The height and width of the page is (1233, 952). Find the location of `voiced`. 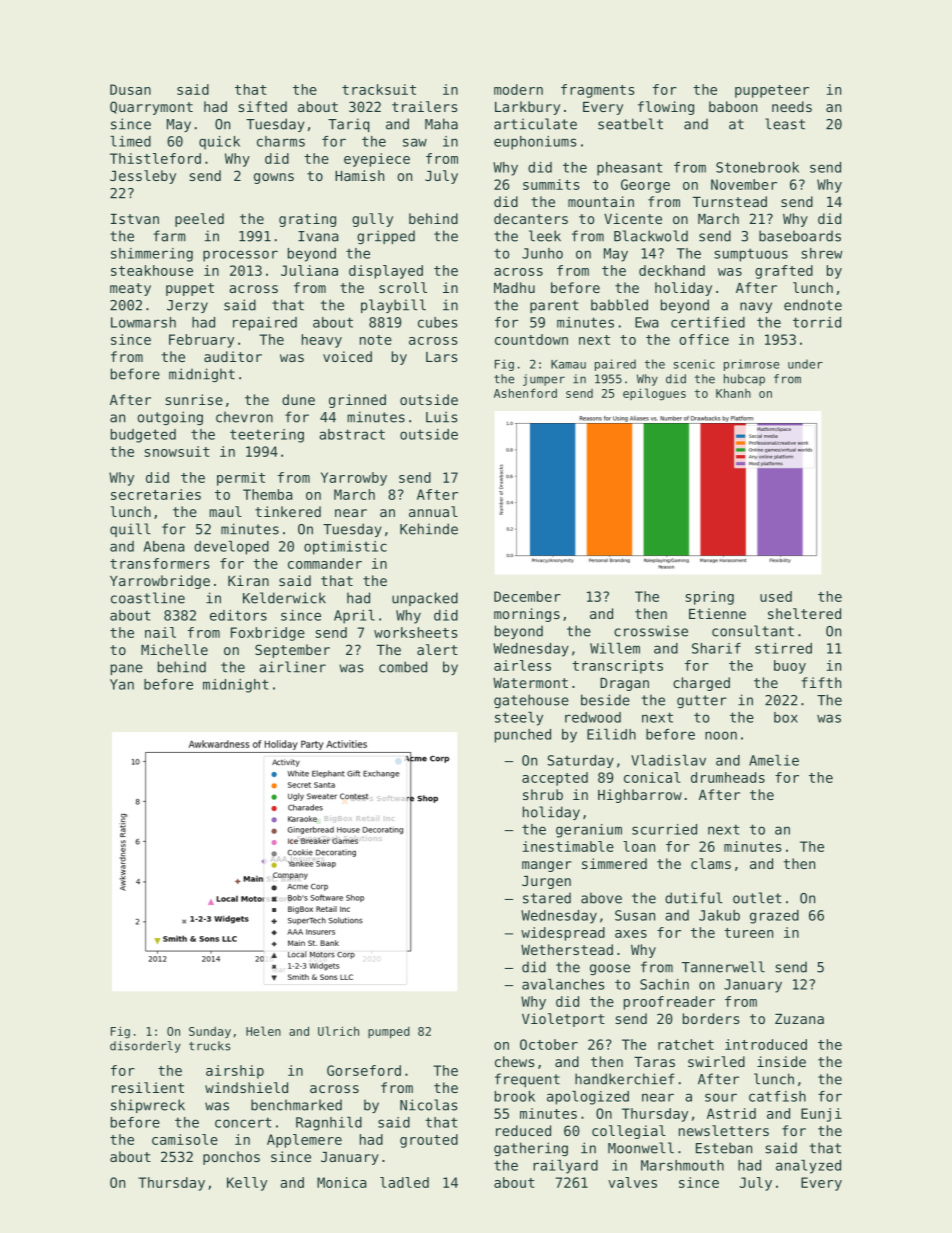

voiced is located at coordinates (347, 356).
